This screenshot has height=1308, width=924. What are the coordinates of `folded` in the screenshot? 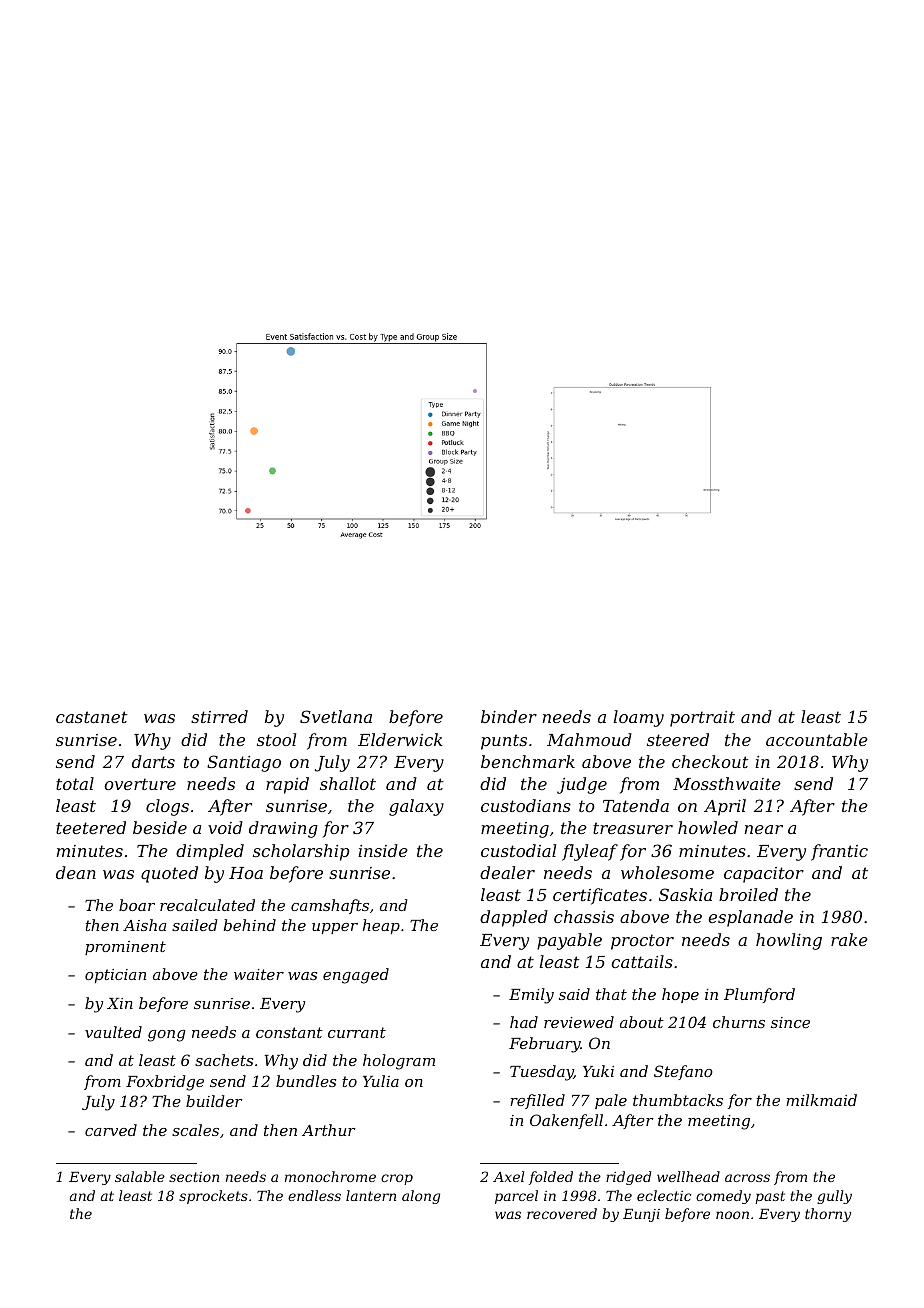 It's located at (551, 1178).
